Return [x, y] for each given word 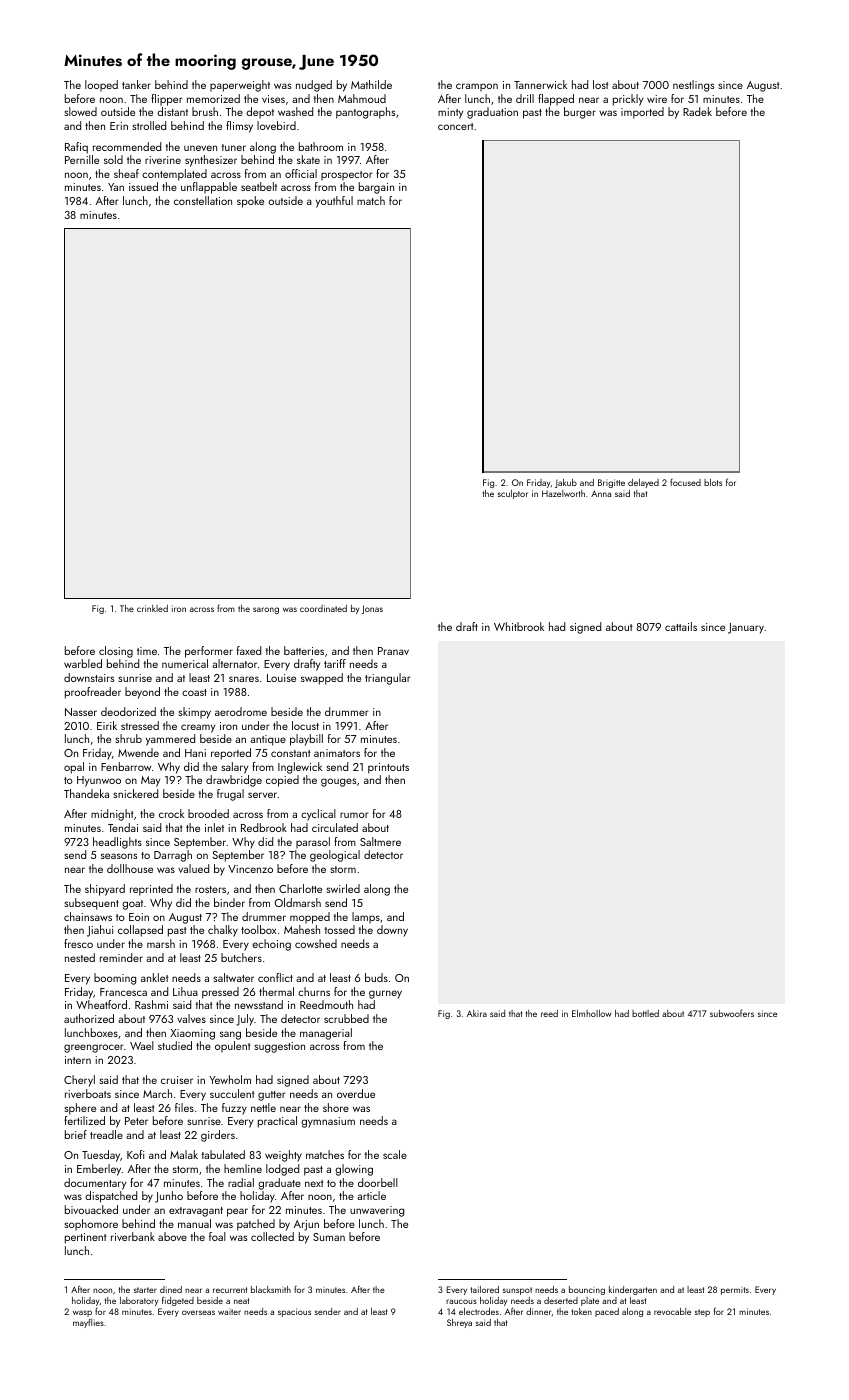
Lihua [185, 991]
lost [601, 84]
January [746, 628]
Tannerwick [540, 84]
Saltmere [380, 841]
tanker [136, 84]
